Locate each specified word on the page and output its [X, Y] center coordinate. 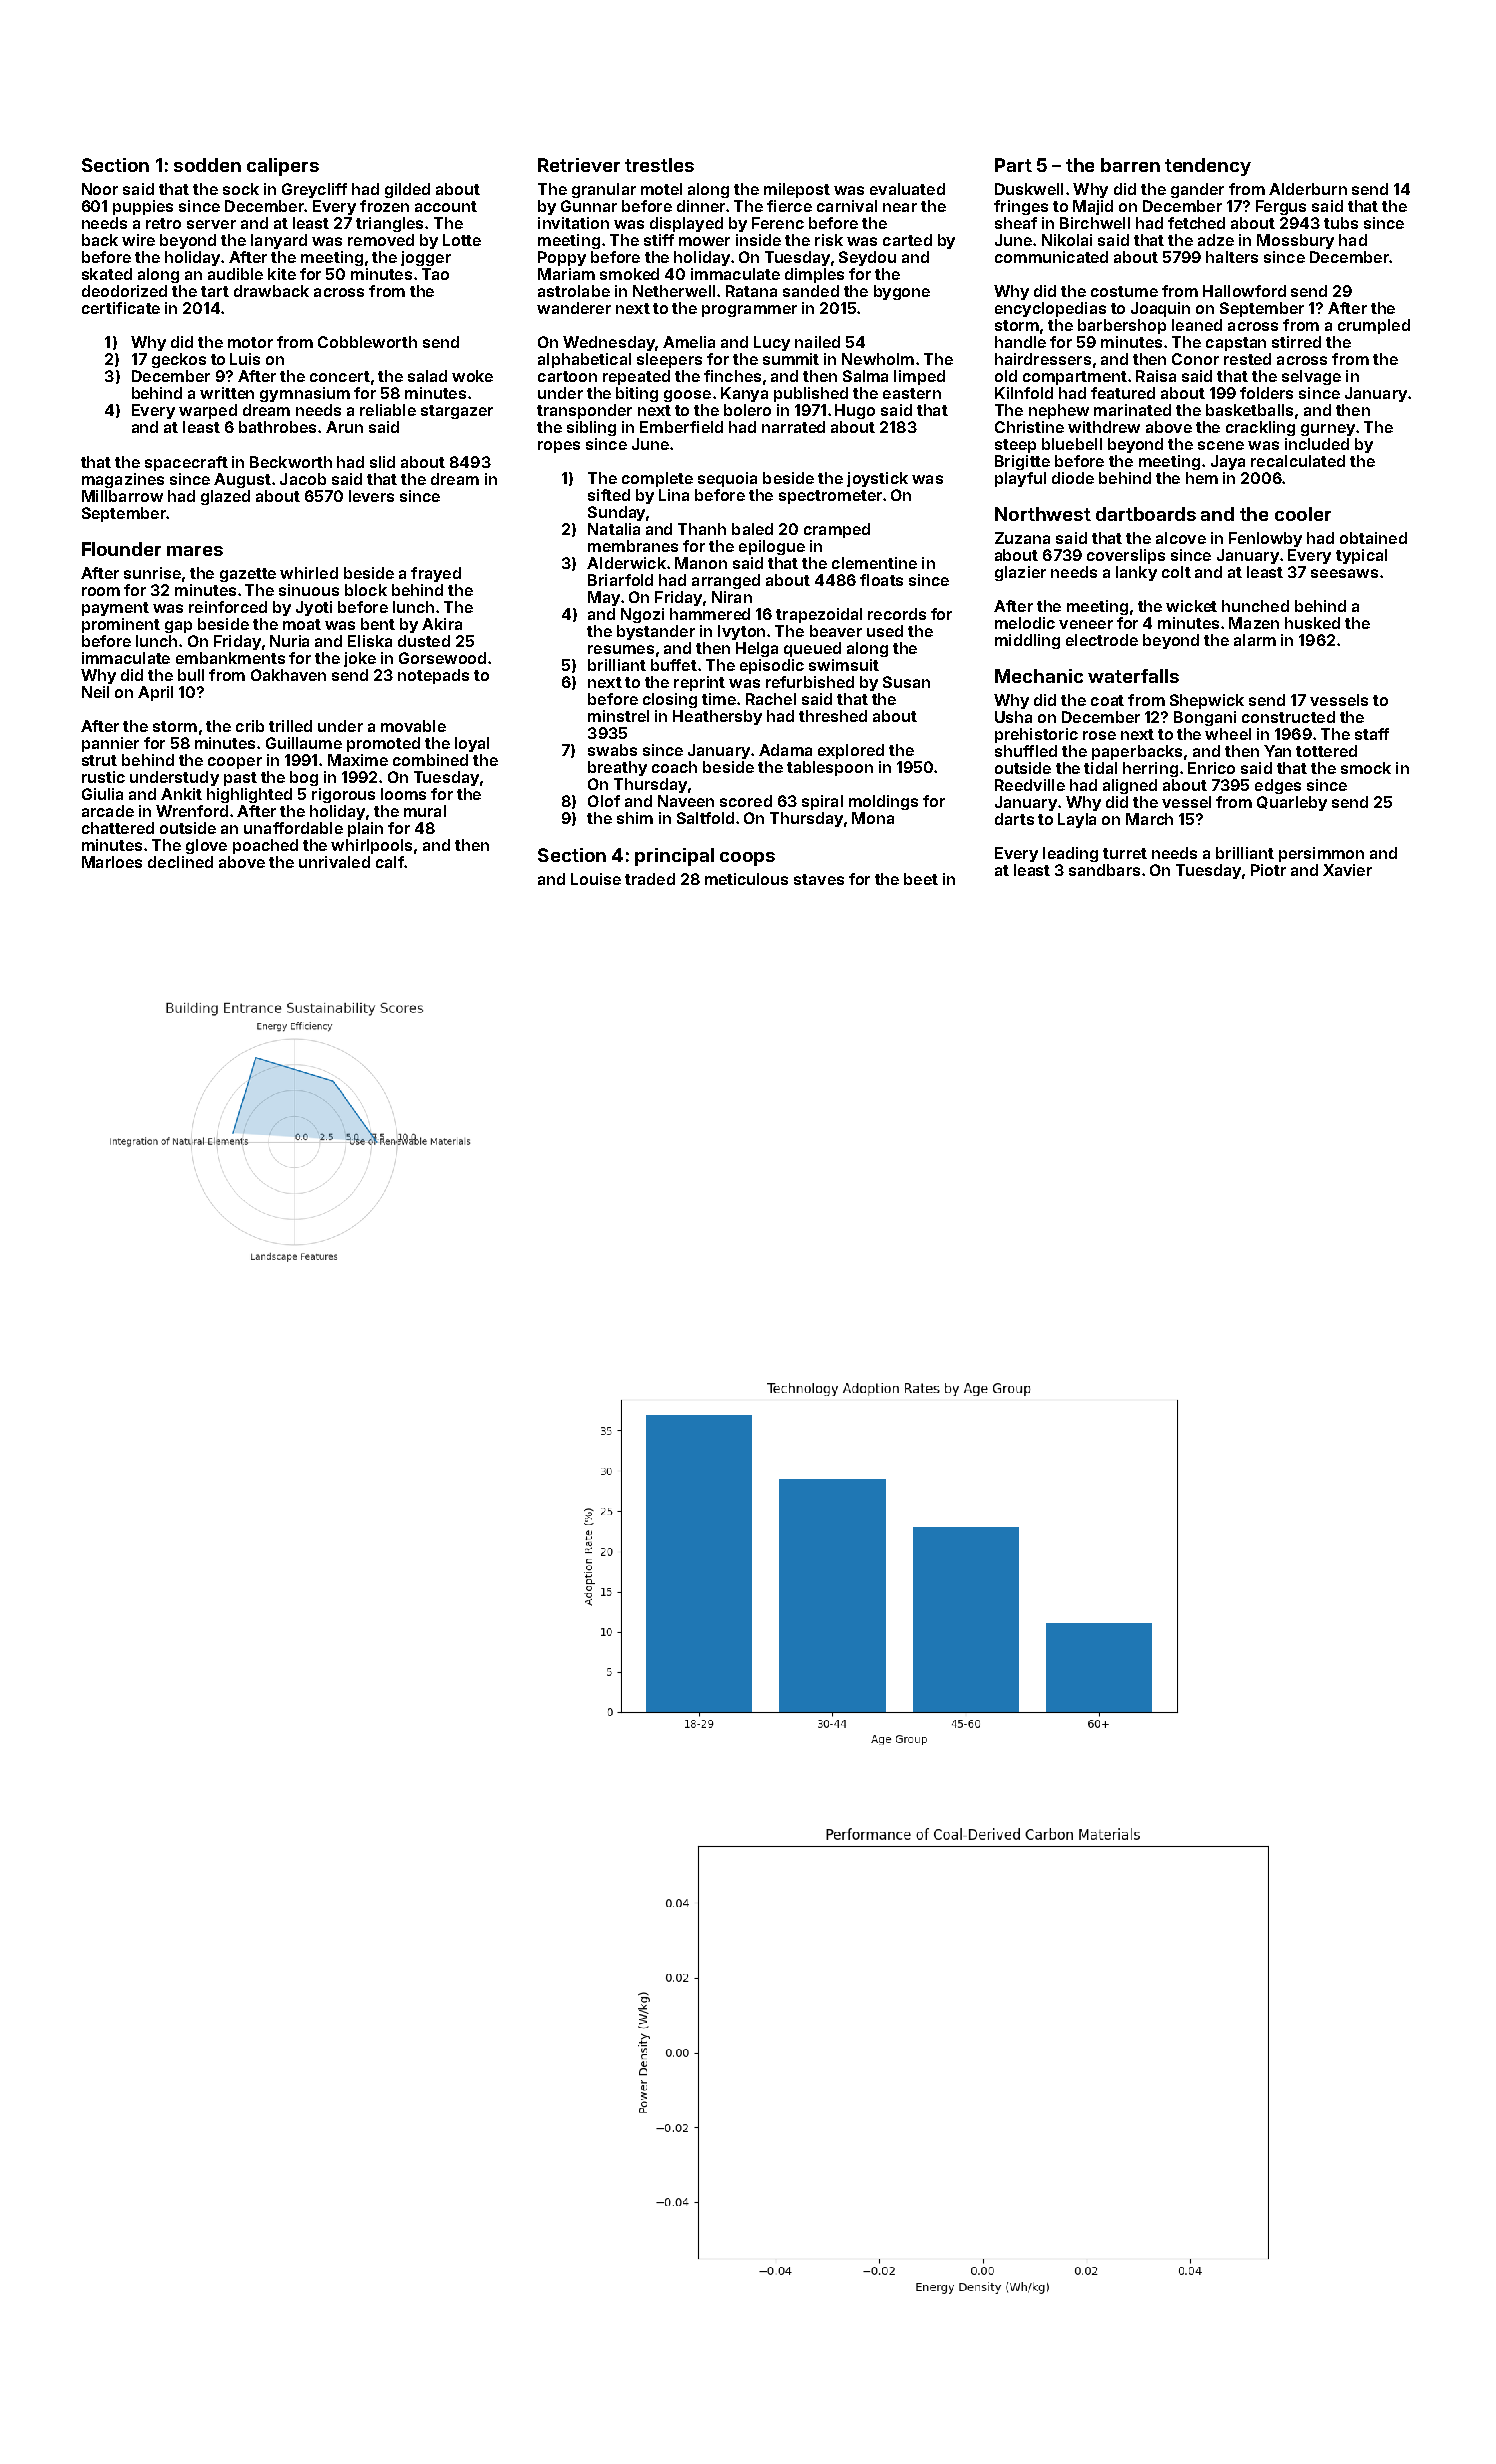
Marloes [112, 862]
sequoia [727, 479]
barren [1130, 165]
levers [371, 496]
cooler [1303, 514]
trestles [659, 165]
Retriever [579, 165]
